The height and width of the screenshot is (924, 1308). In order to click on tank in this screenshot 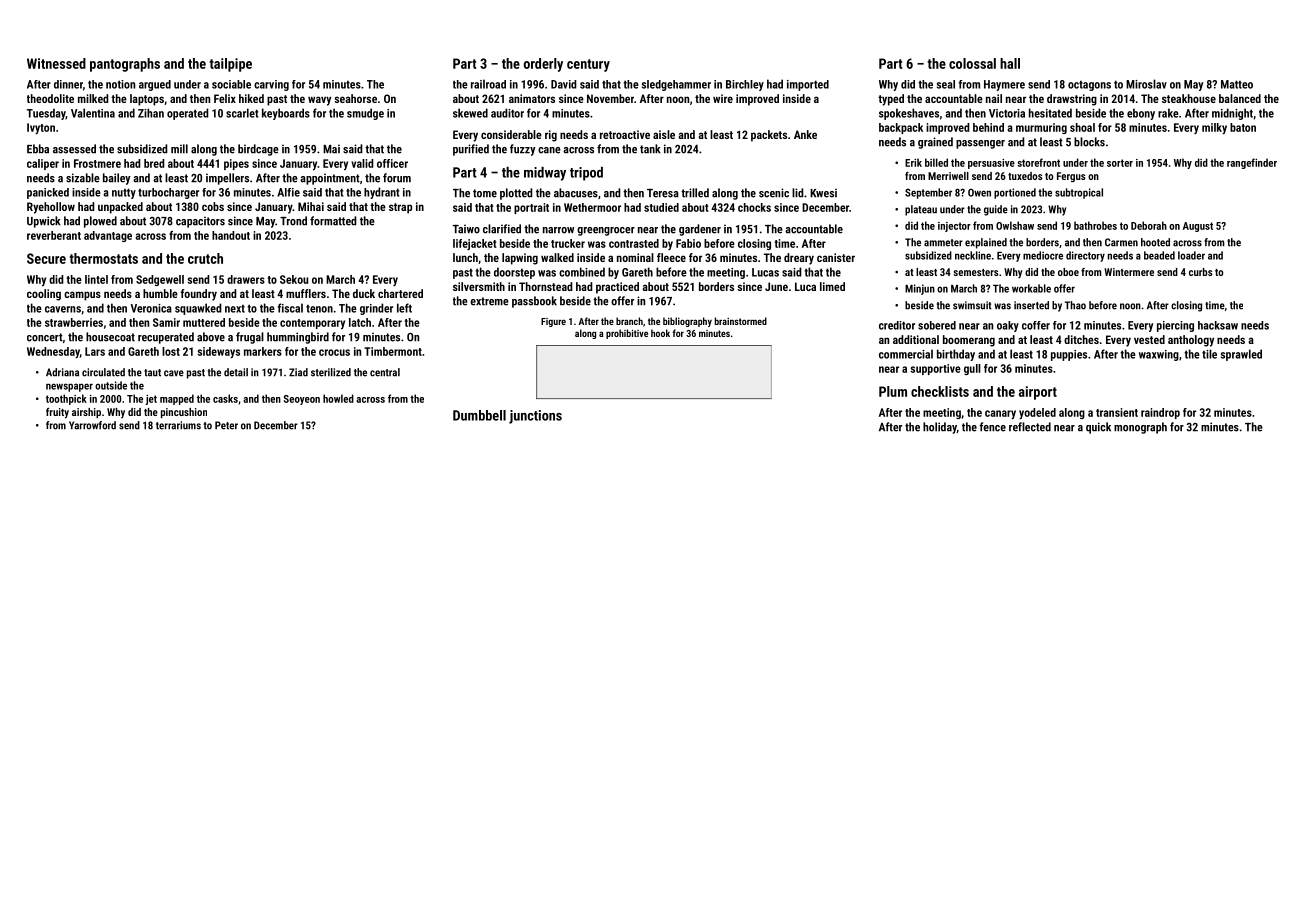, I will do `click(650, 149)`.
